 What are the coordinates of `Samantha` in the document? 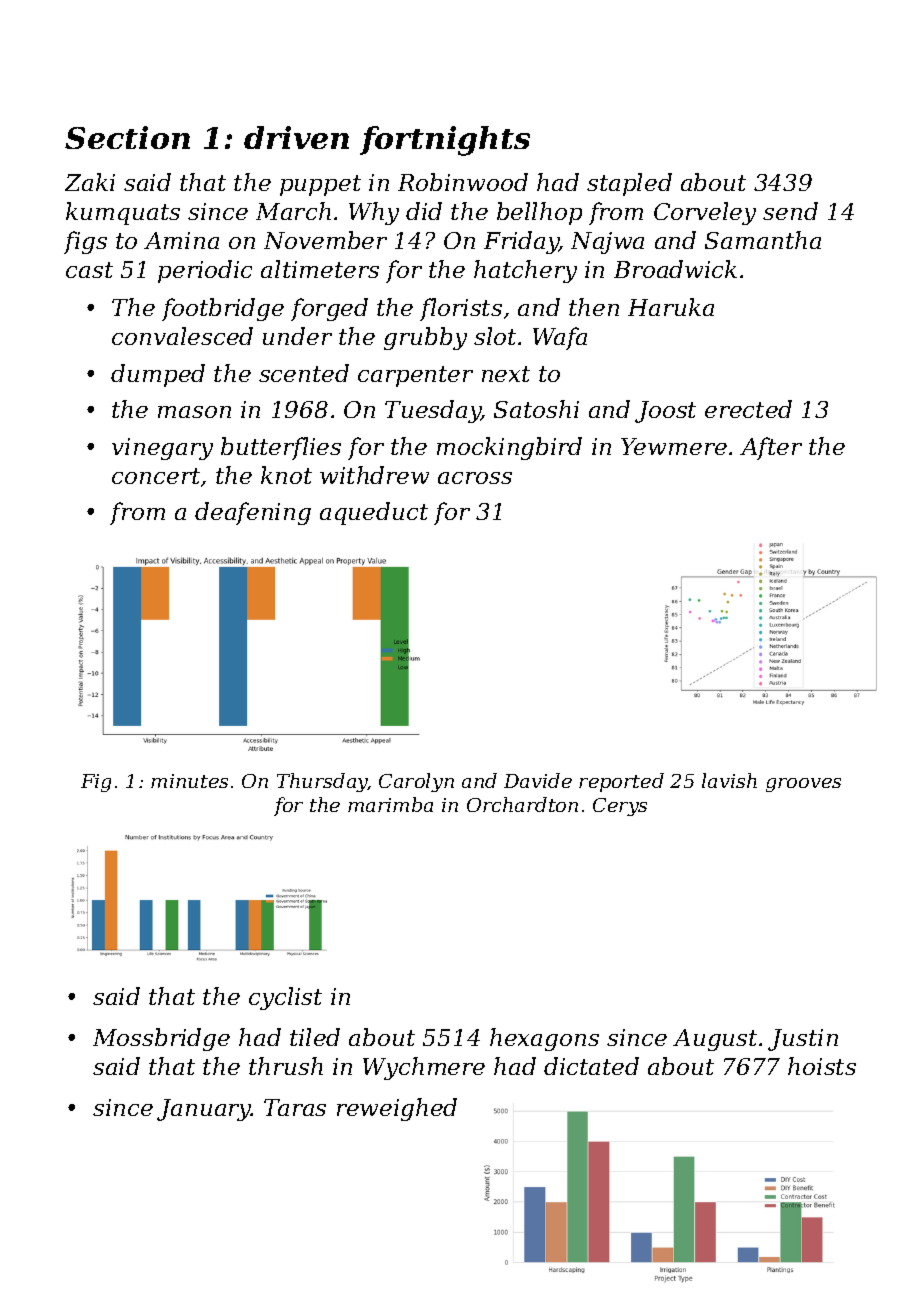 It's located at (763, 240).
